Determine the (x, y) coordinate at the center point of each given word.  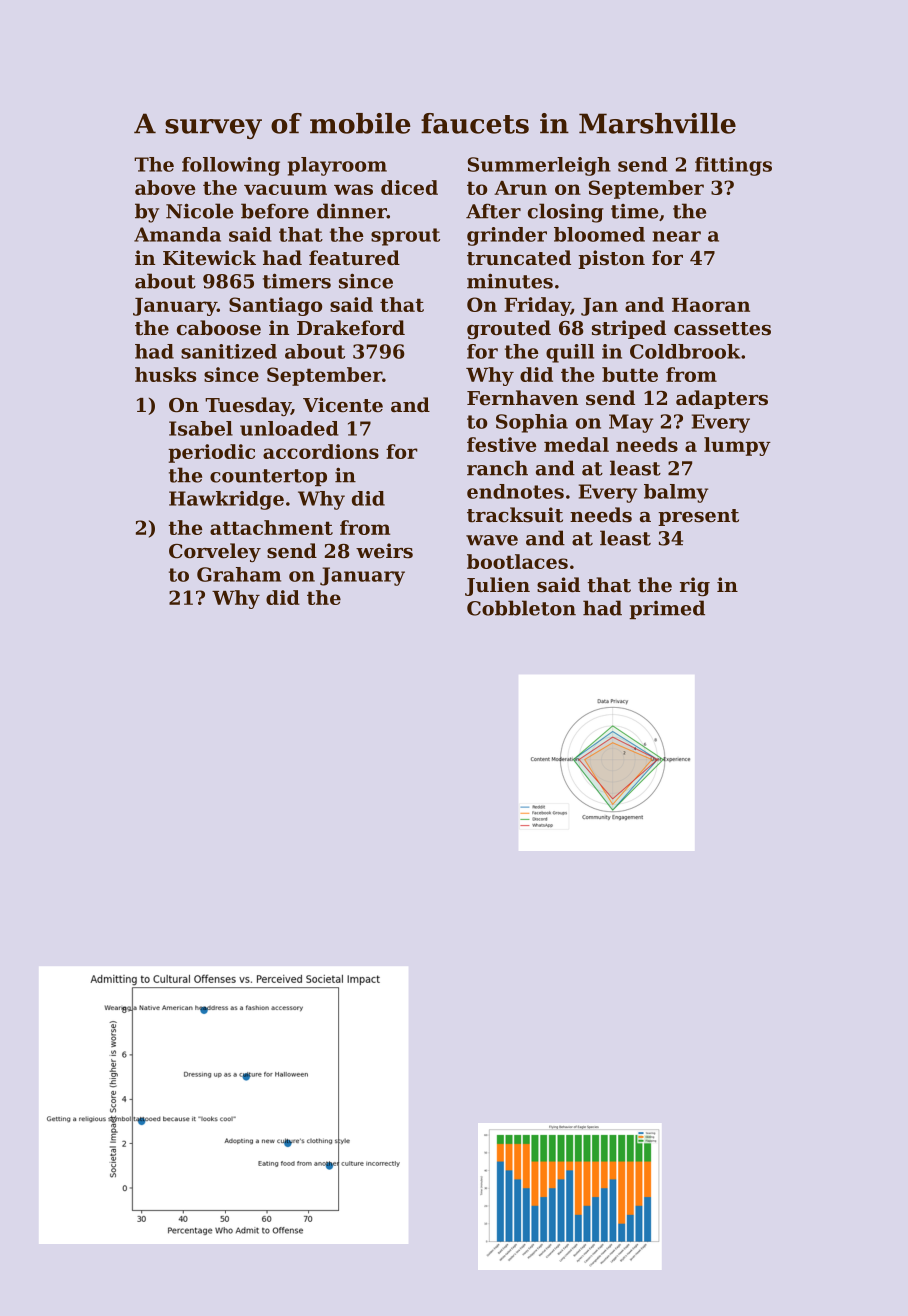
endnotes (515, 491)
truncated (519, 258)
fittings (733, 166)
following (231, 166)
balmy (676, 493)
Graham (239, 574)
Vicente (343, 405)
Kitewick (209, 258)
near (677, 236)
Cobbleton (521, 608)
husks (165, 374)
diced (409, 187)
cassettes (722, 329)
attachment (271, 527)
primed (667, 609)
